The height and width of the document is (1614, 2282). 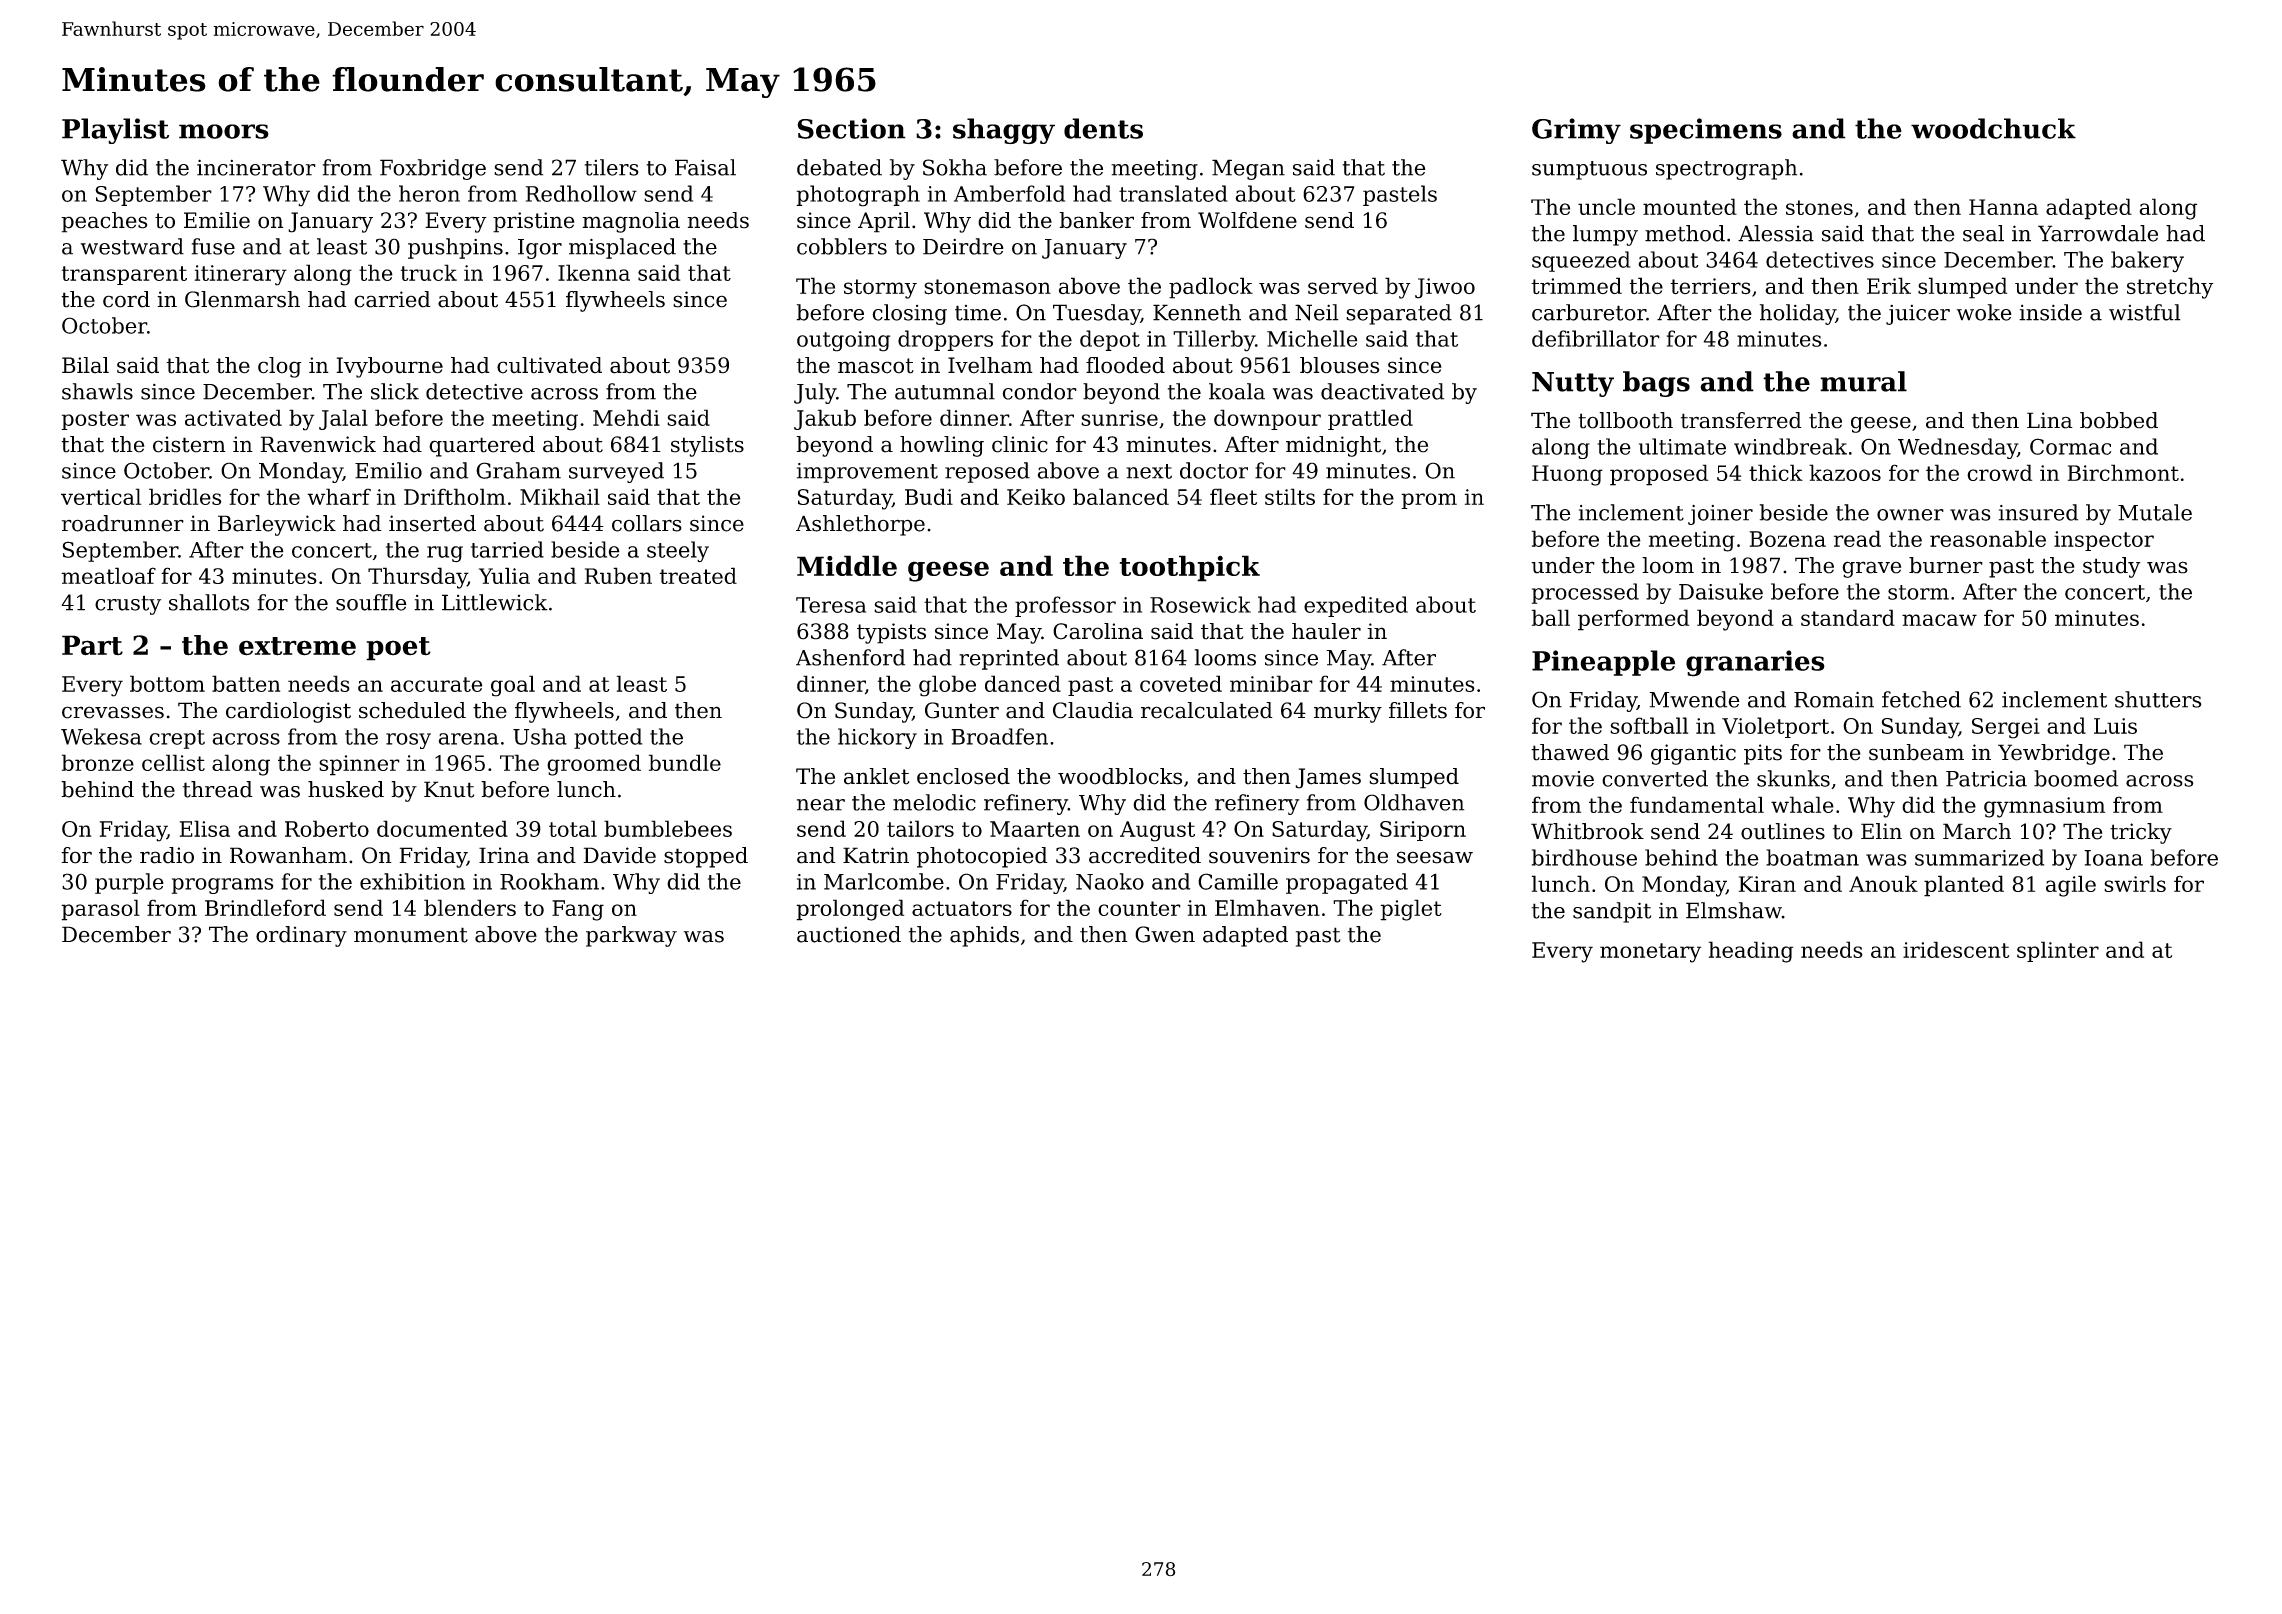 What do you see at coordinates (85, 365) in the document?
I see `Bilal` at bounding box center [85, 365].
